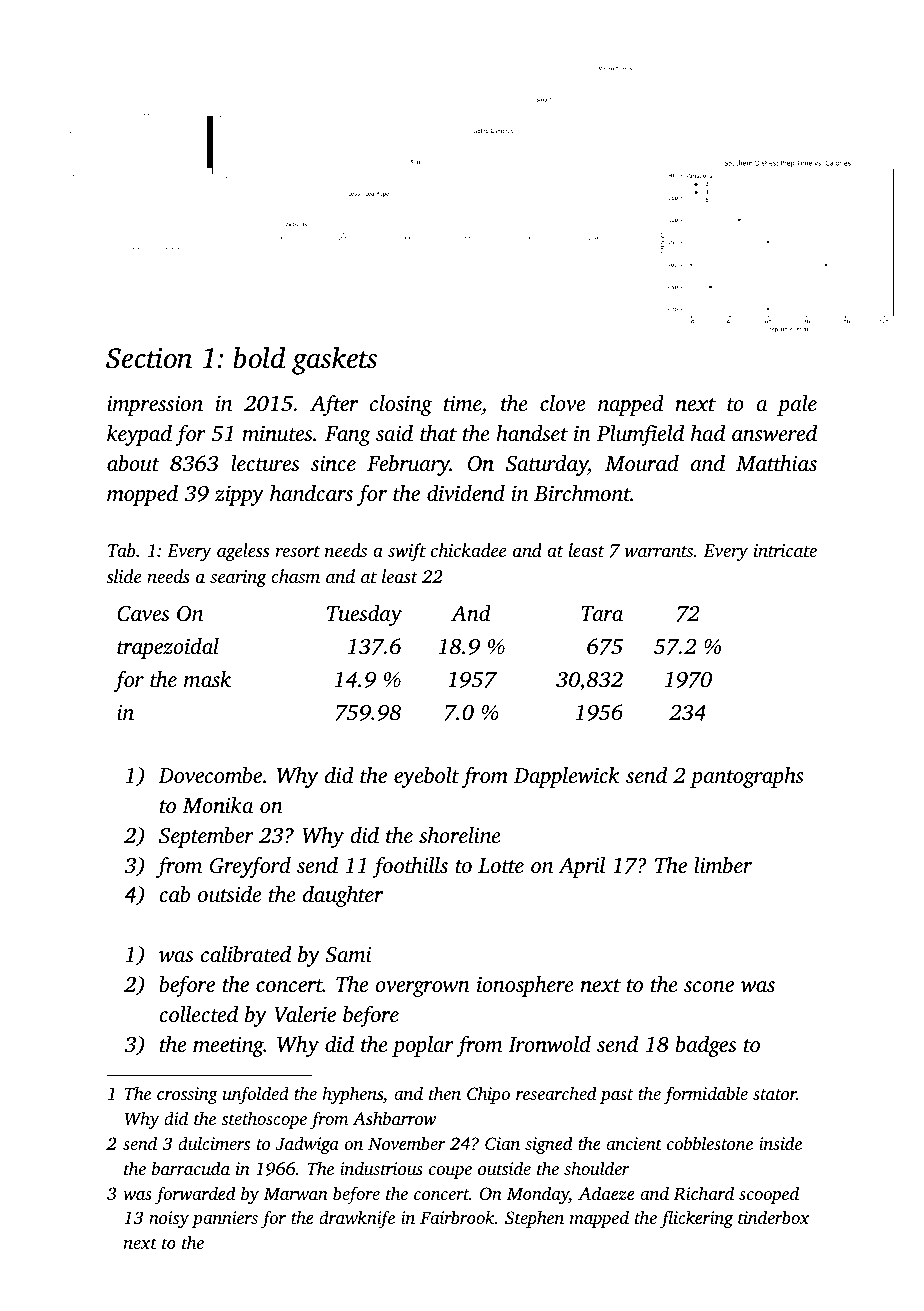 The image size is (924, 1311). Describe the element at coordinates (785, 550) in the screenshot. I see `intricate` at that location.
